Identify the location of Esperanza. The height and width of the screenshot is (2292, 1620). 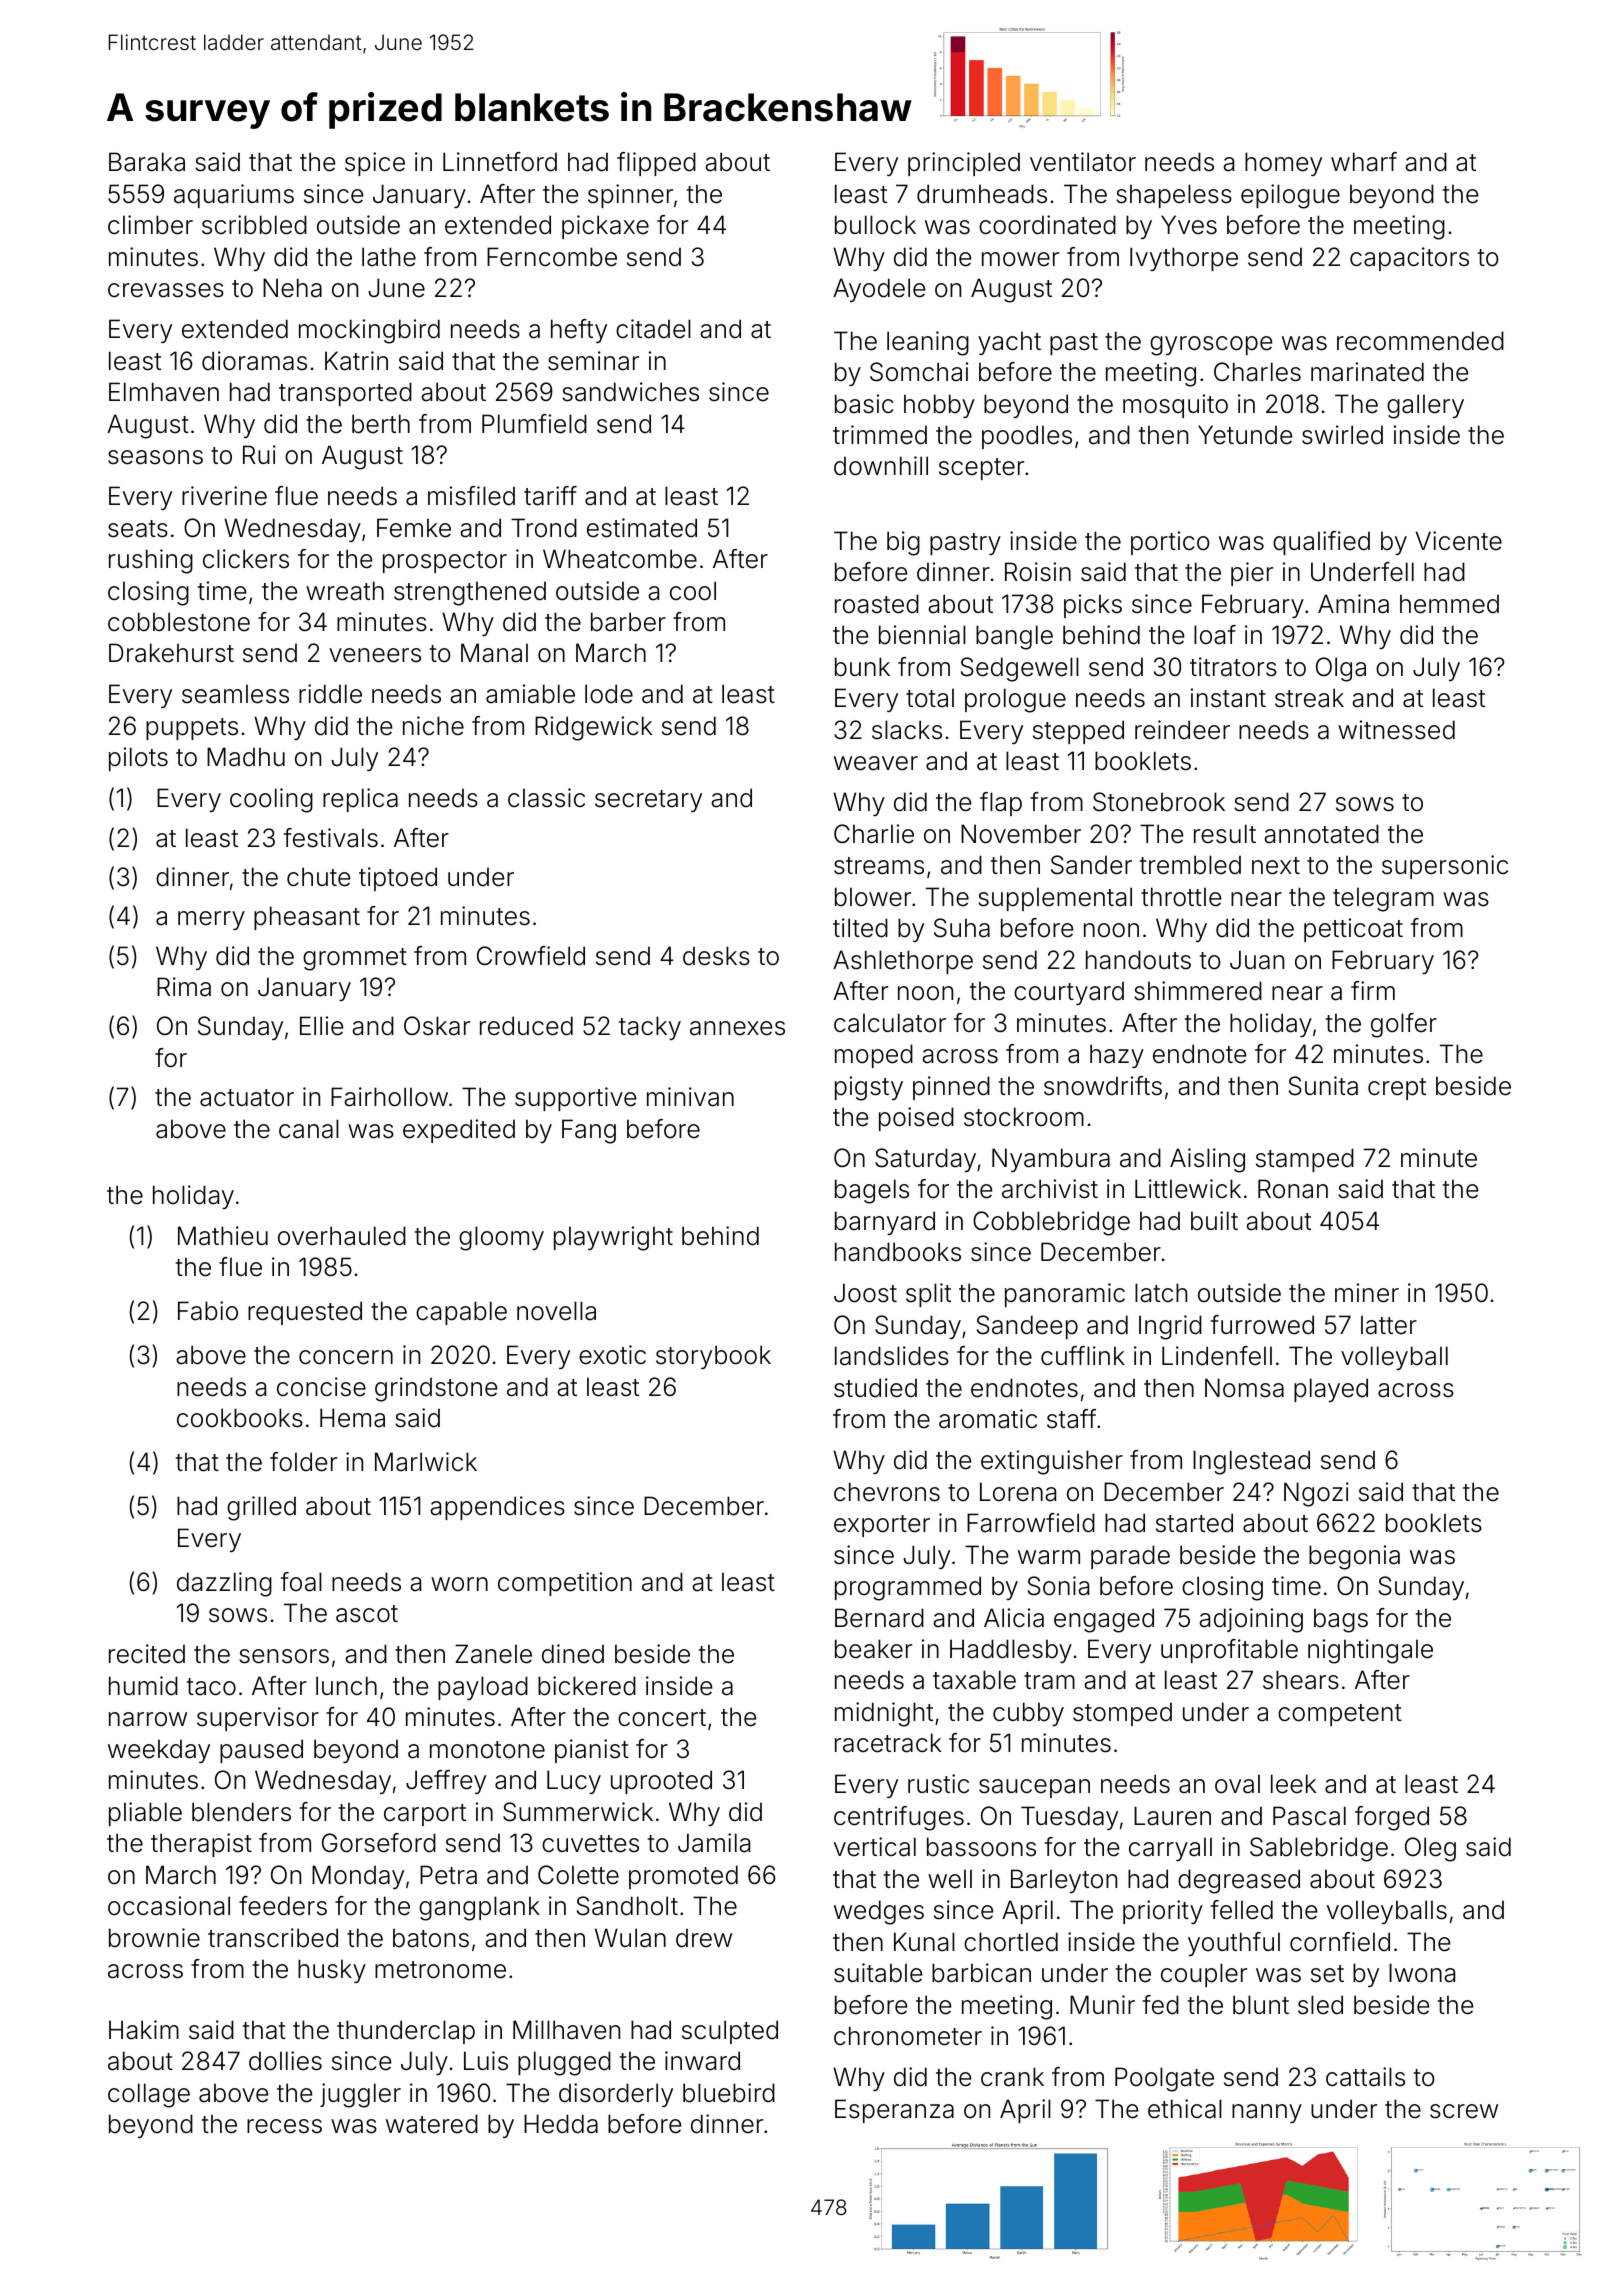
(894, 2111).
